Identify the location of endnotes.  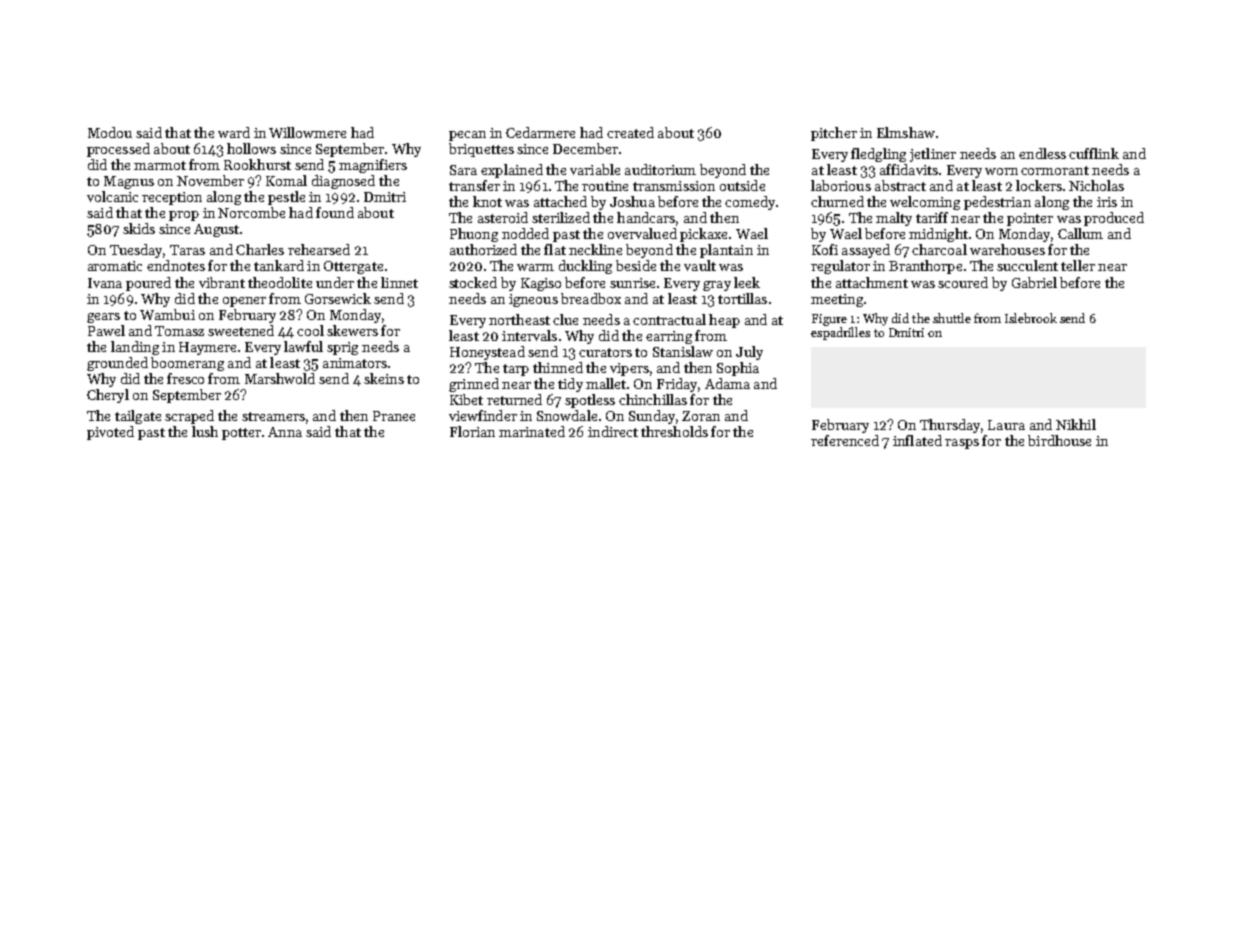
(176, 265).
